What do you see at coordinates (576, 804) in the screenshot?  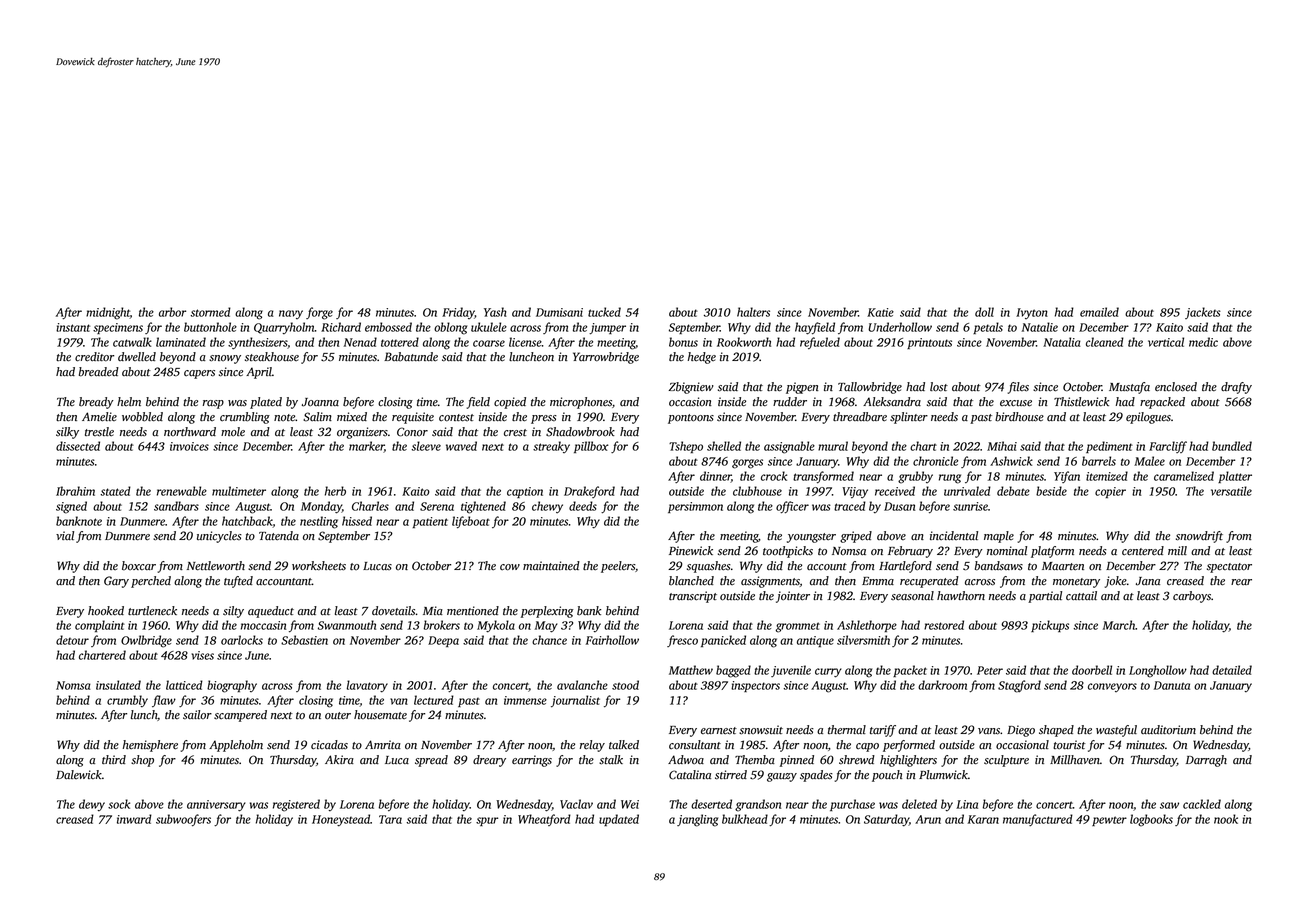 I see `Vaclav` at bounding box center [576, 804].
